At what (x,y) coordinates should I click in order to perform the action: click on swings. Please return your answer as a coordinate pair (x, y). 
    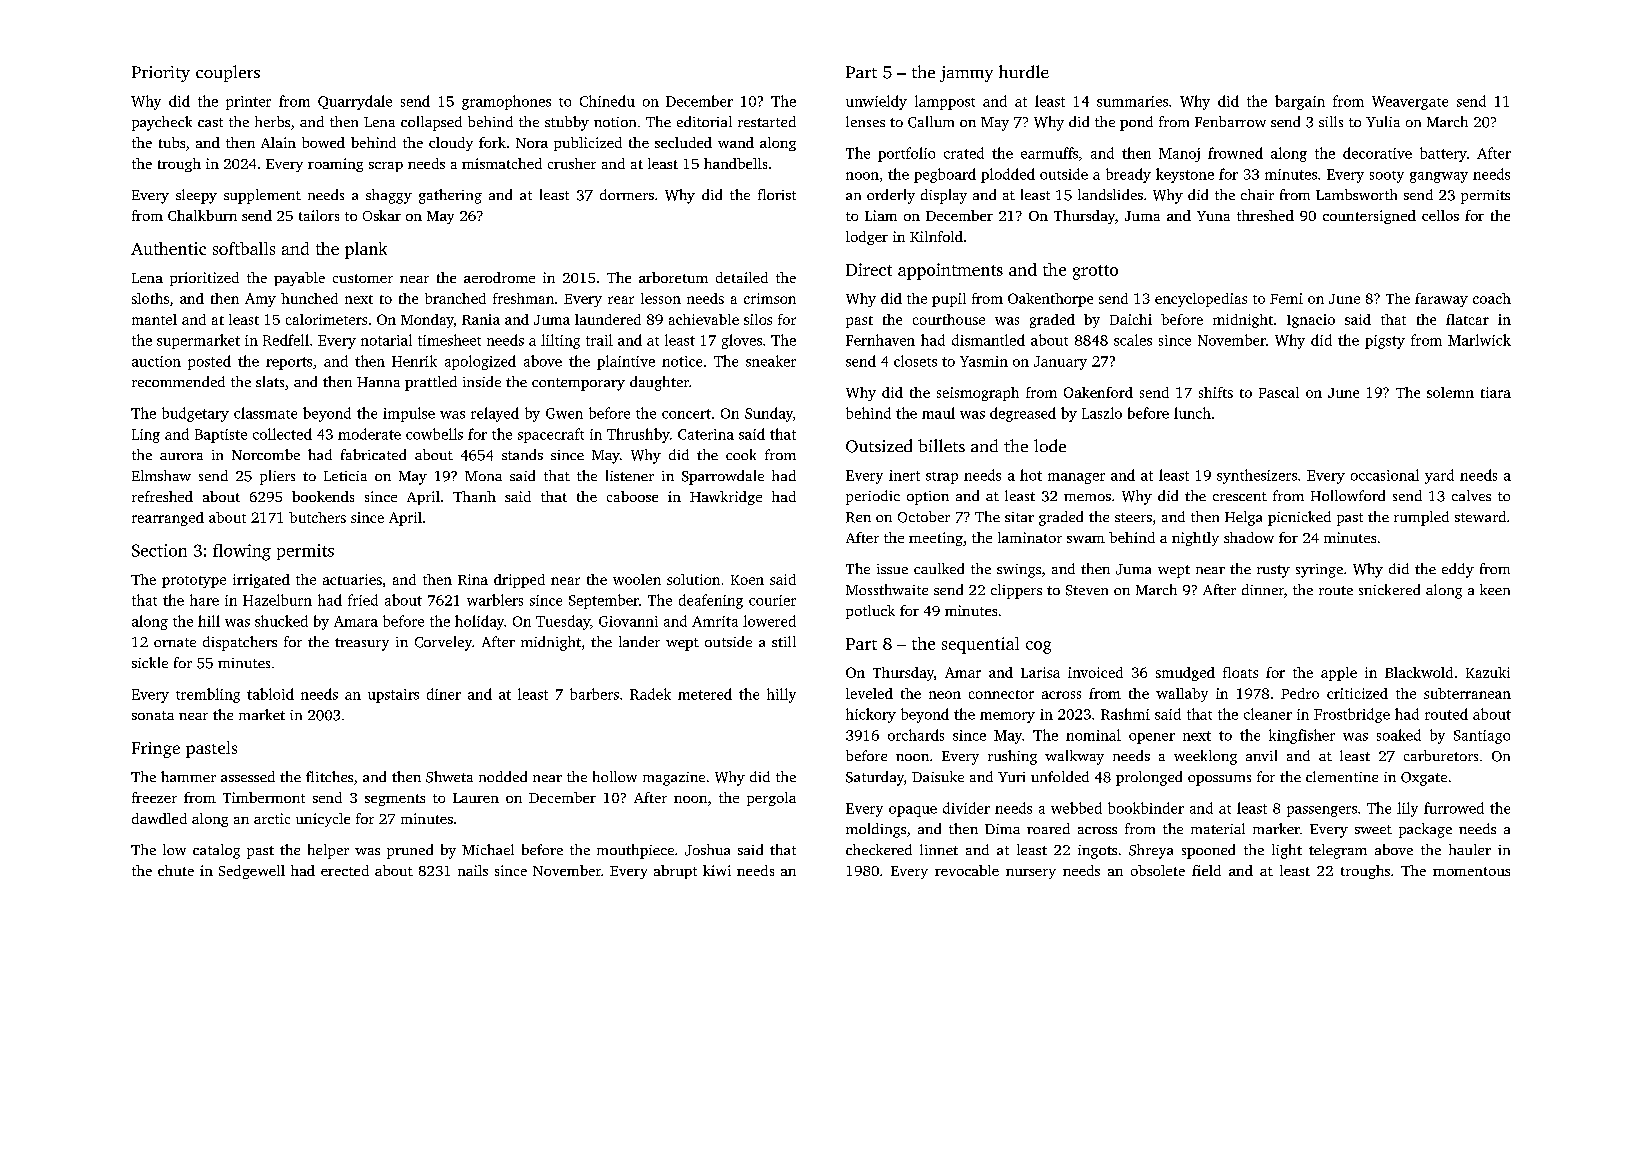
    Looking at the image, I should click on (1019, 571).
